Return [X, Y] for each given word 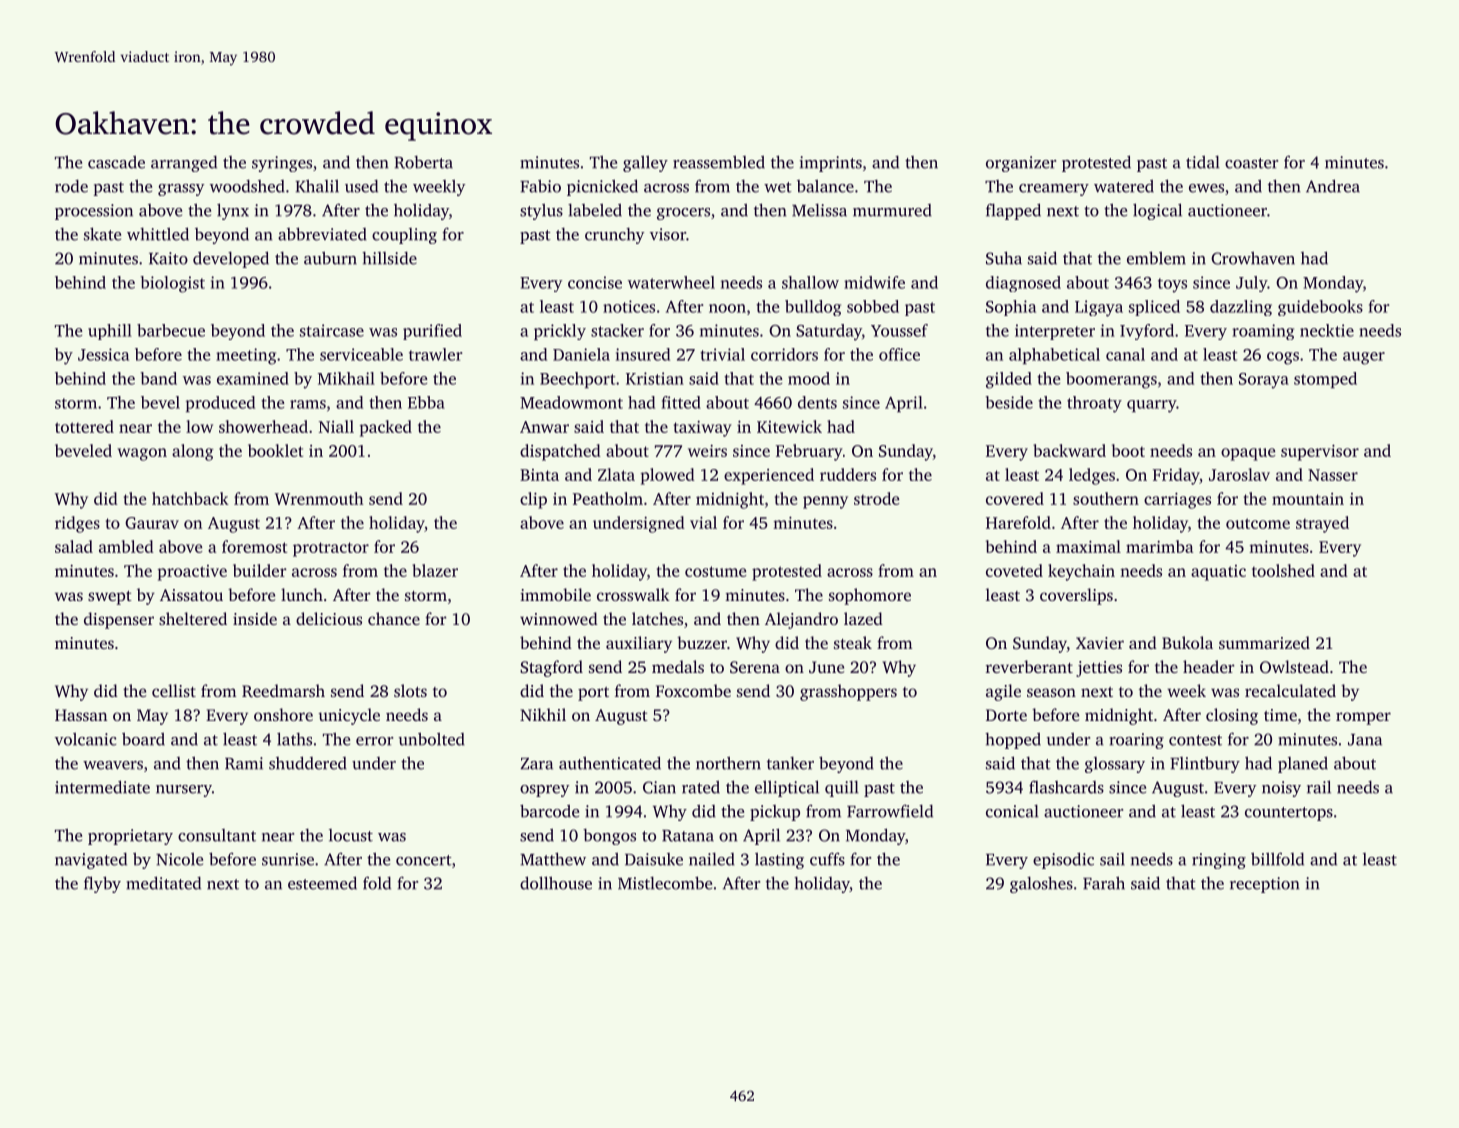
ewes [1206, 188]
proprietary [130, 837]
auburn [330, 258]
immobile [555, 594]
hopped [1013, 740]
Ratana [688, 836]
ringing [1219, 861]
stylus [541, 211]
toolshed [1283, 570]
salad [74, 546]
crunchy [614, 236]
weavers [113, 765]
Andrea [1333, 186]
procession [94, 212]
